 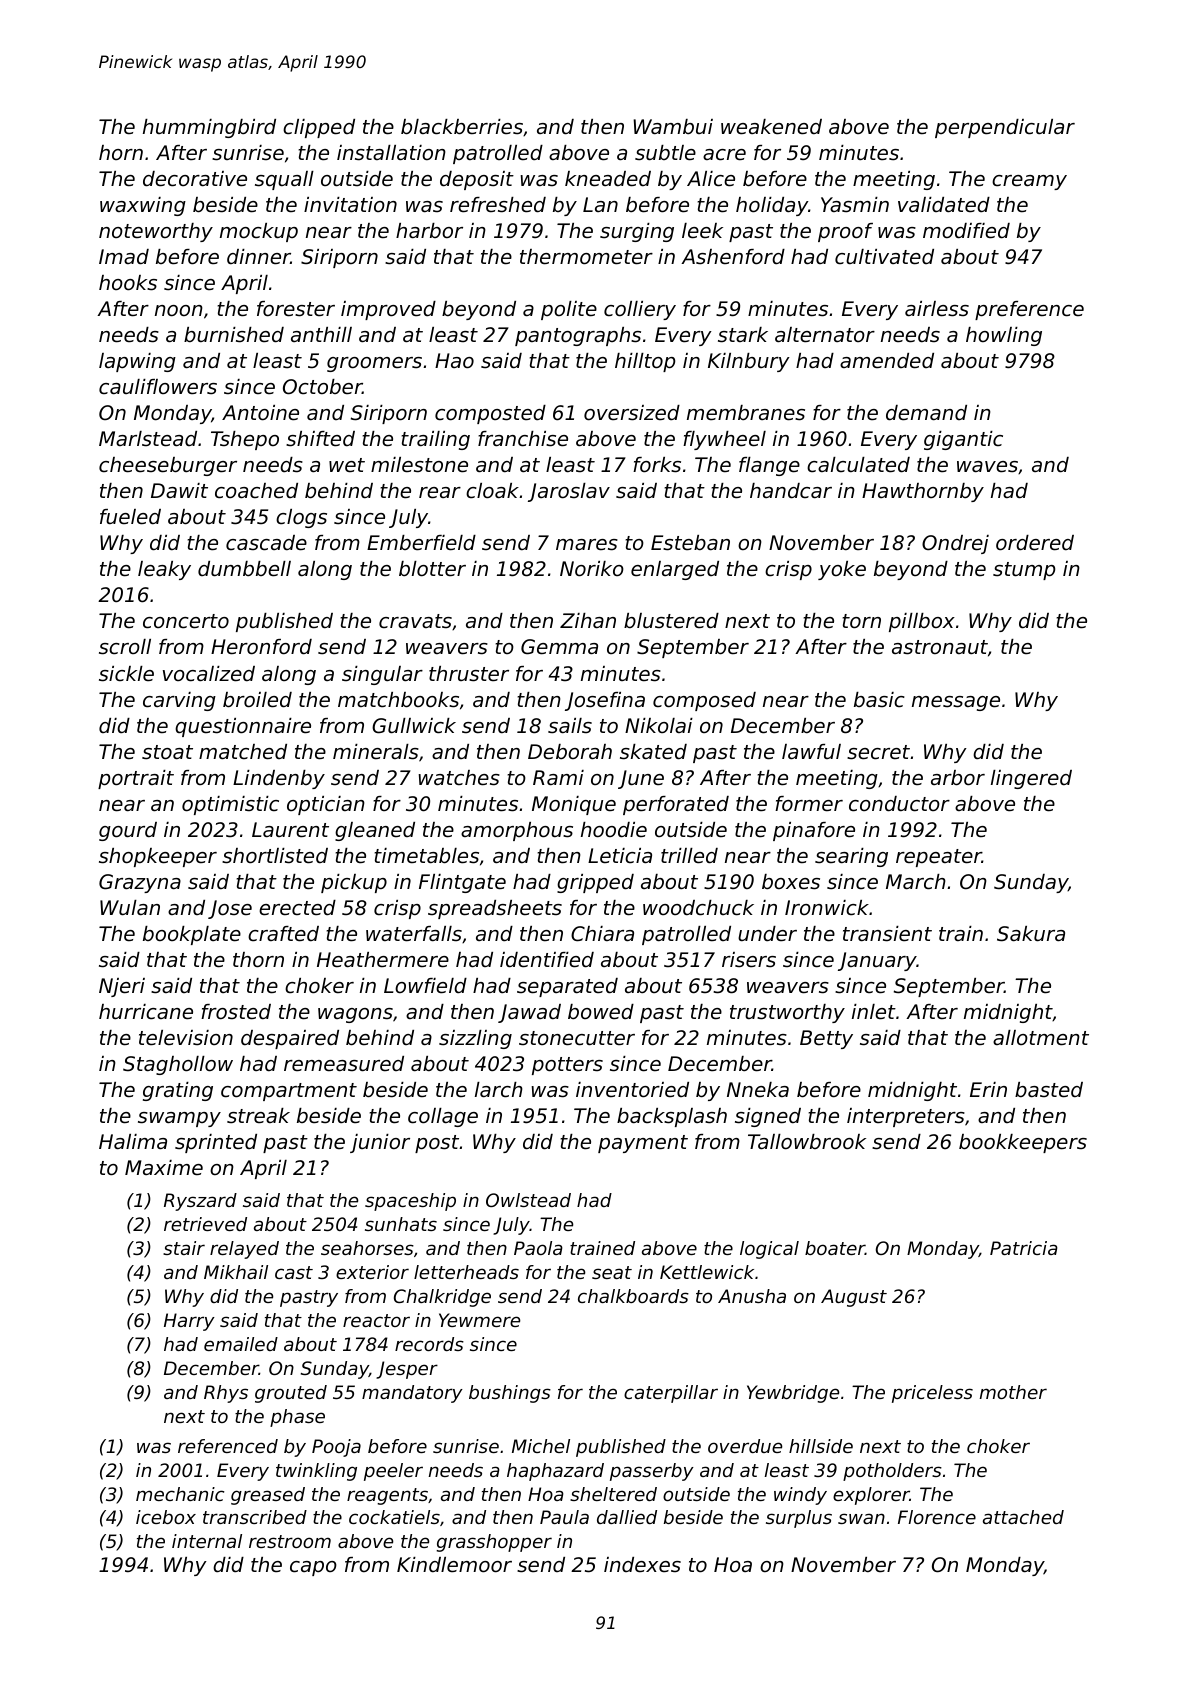 What do you see at coordinates (588, 620) in the screenshot?
I see `Zihan` at bounding box center [588, 620].
